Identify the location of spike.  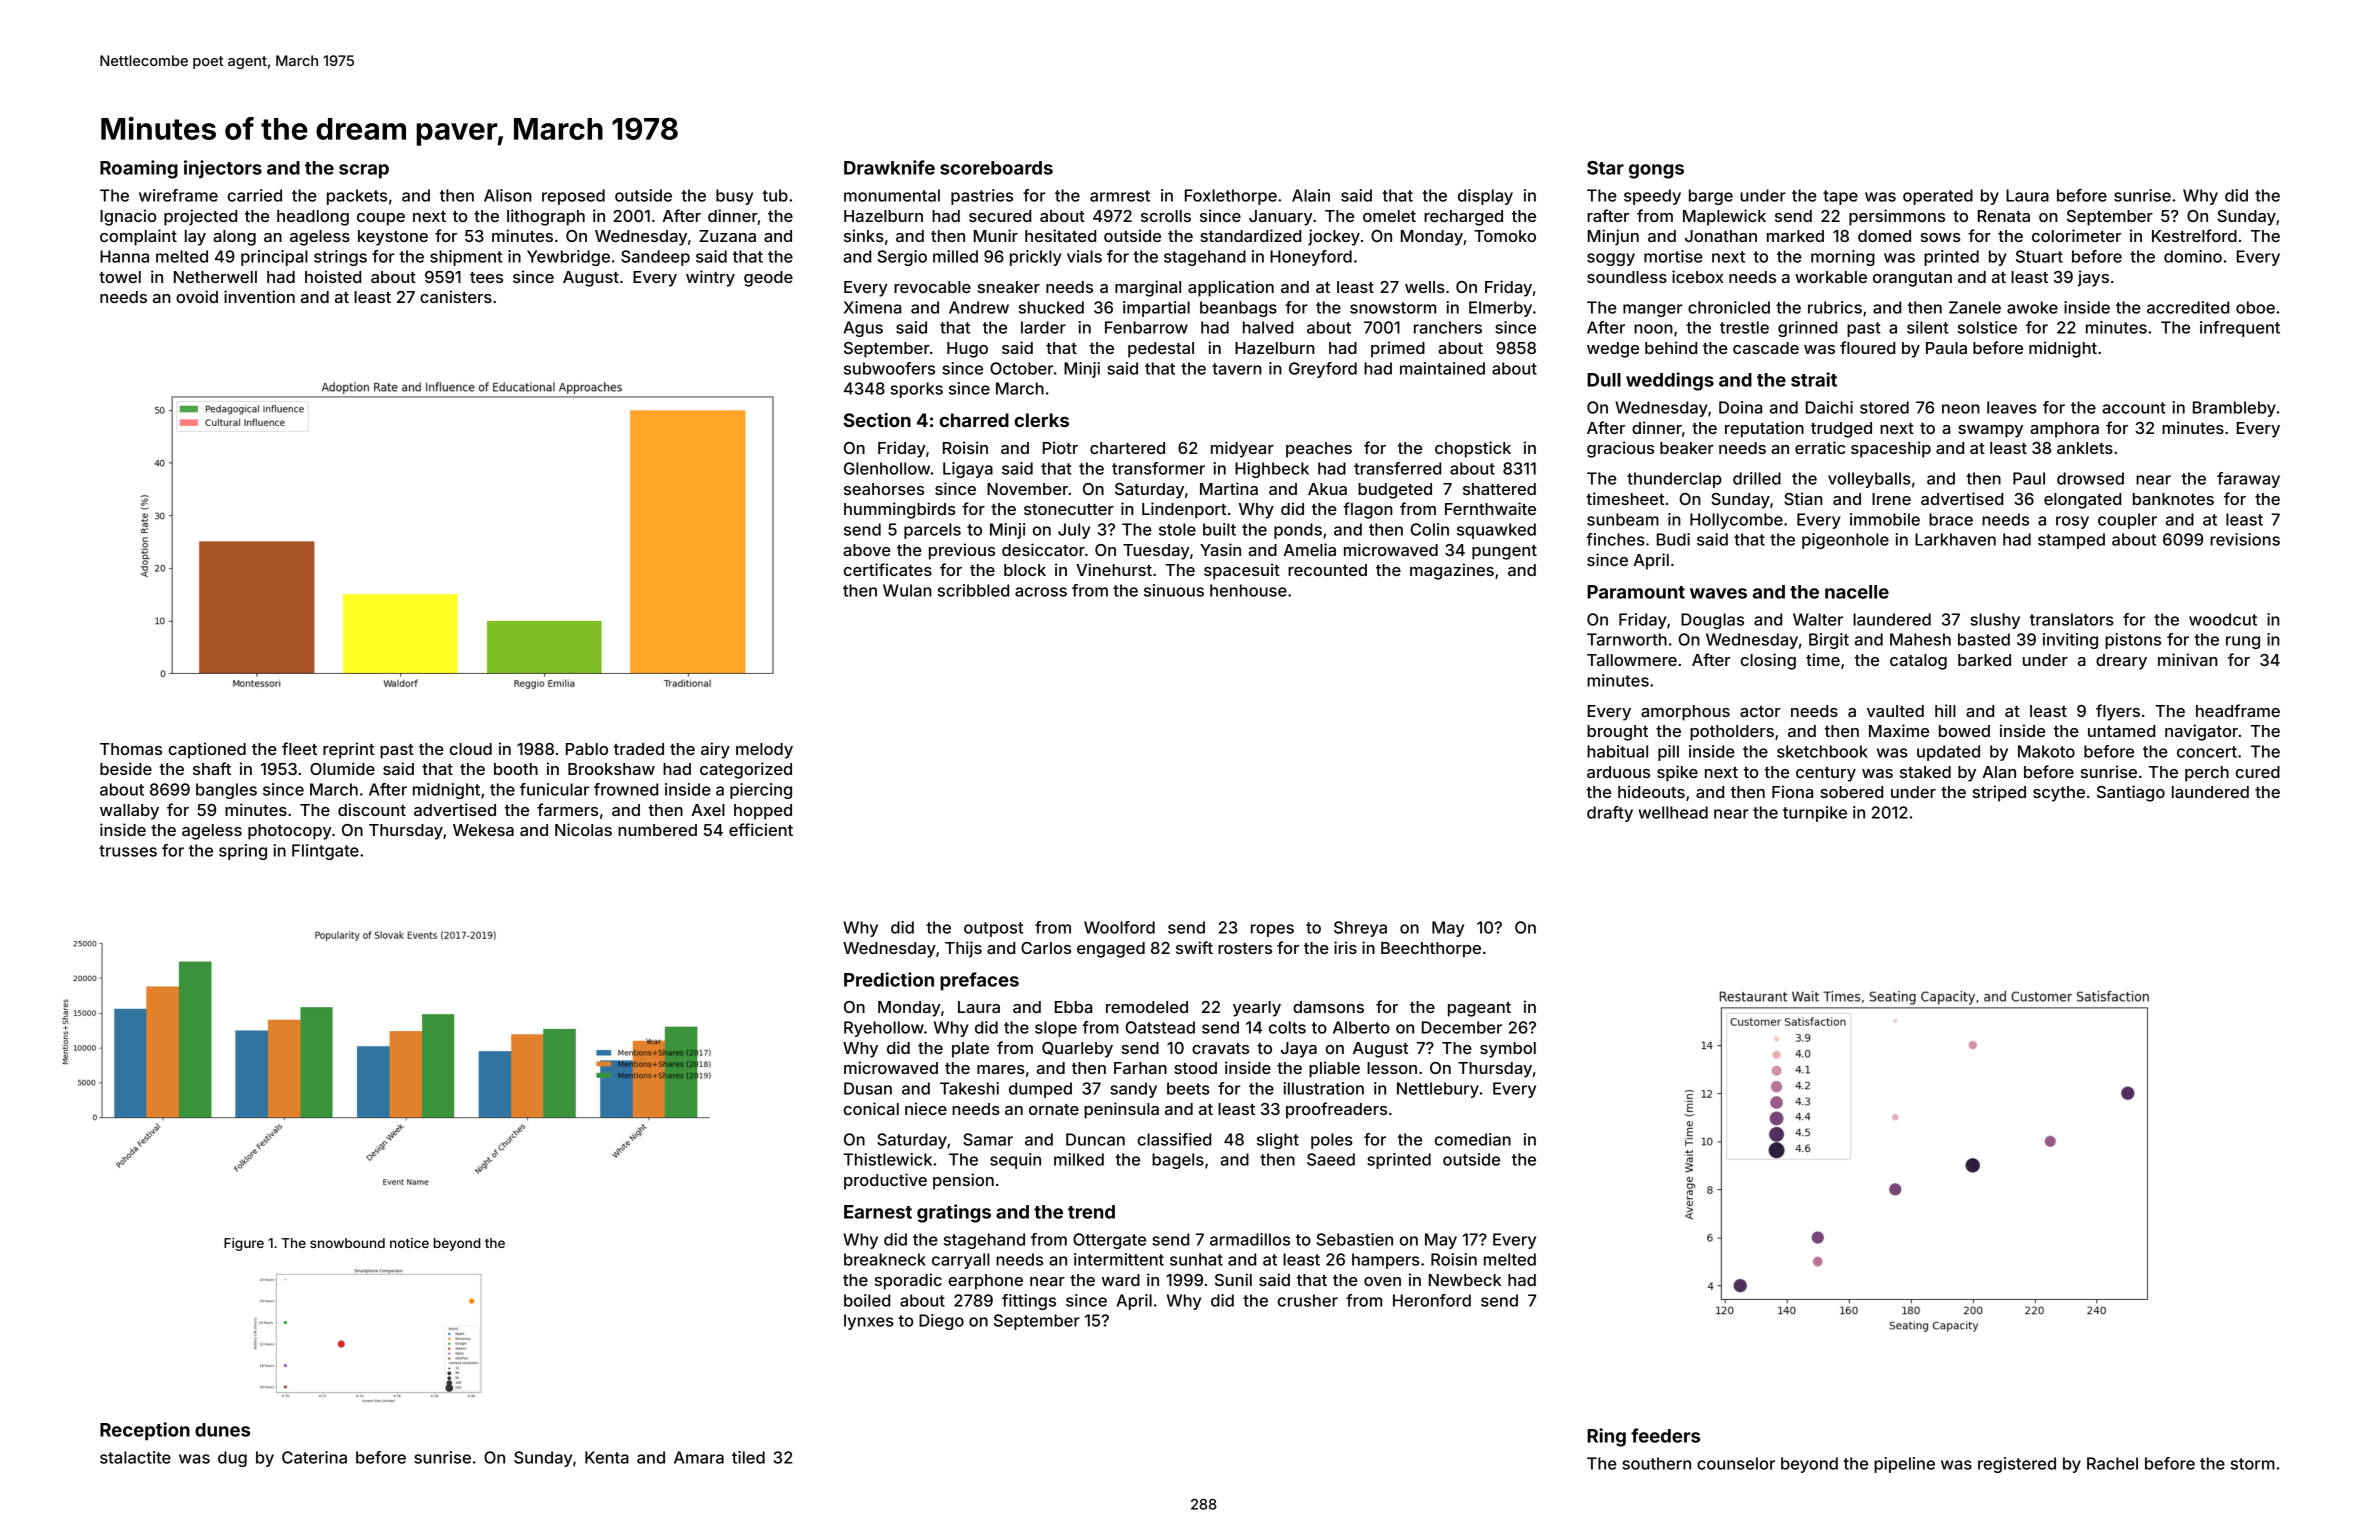
(1677, 773).
